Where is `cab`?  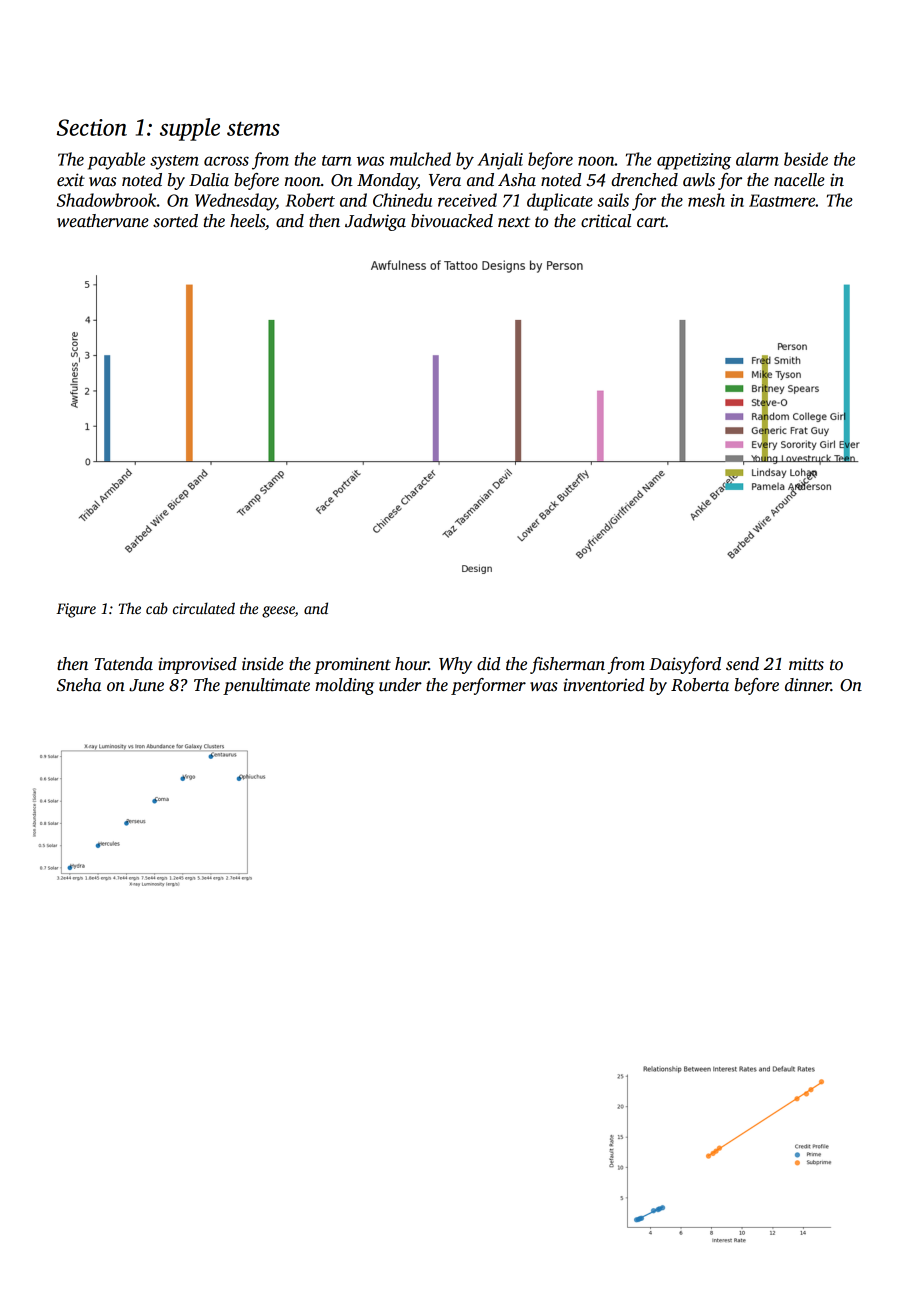
cab is located at coordinates (157, 608).
